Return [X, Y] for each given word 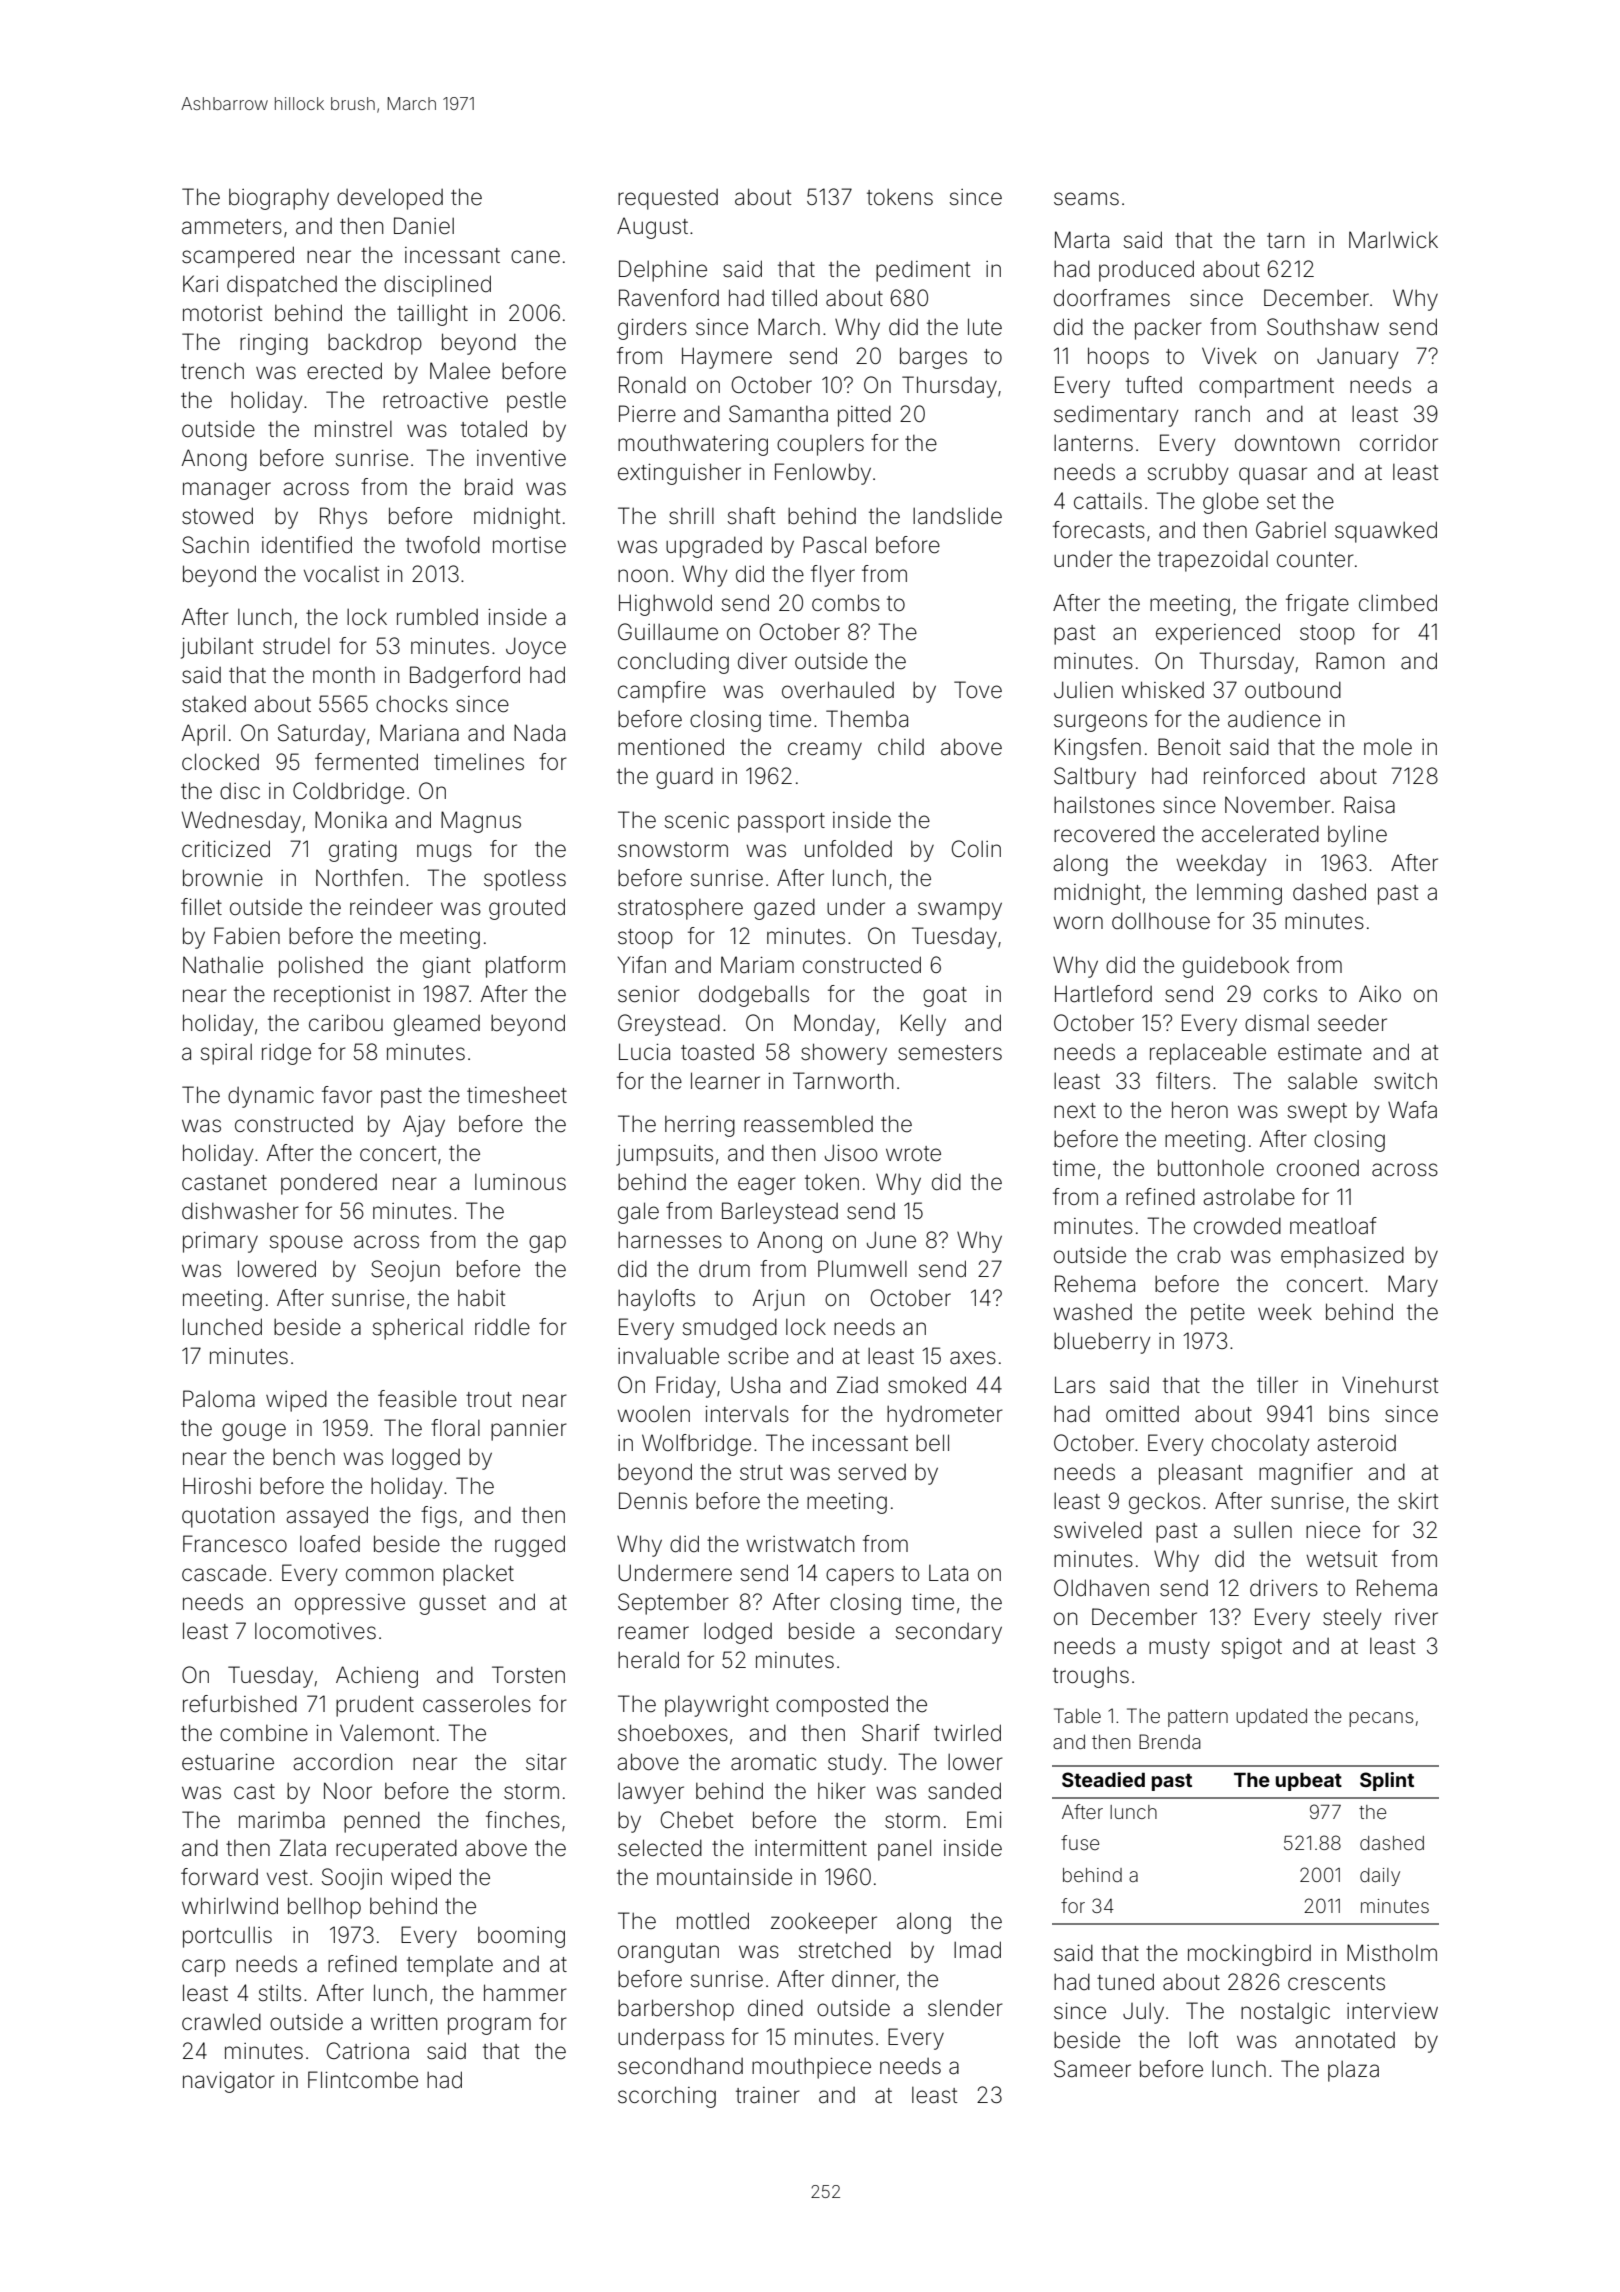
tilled [794, 298]
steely [1352, 1619]
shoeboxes [673, 1733]
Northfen [359, 878]
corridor [1399, 443]
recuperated [396, 1850]
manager [227, 491]
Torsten [528, 1675]
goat [945, 997]
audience [1274, 719]
